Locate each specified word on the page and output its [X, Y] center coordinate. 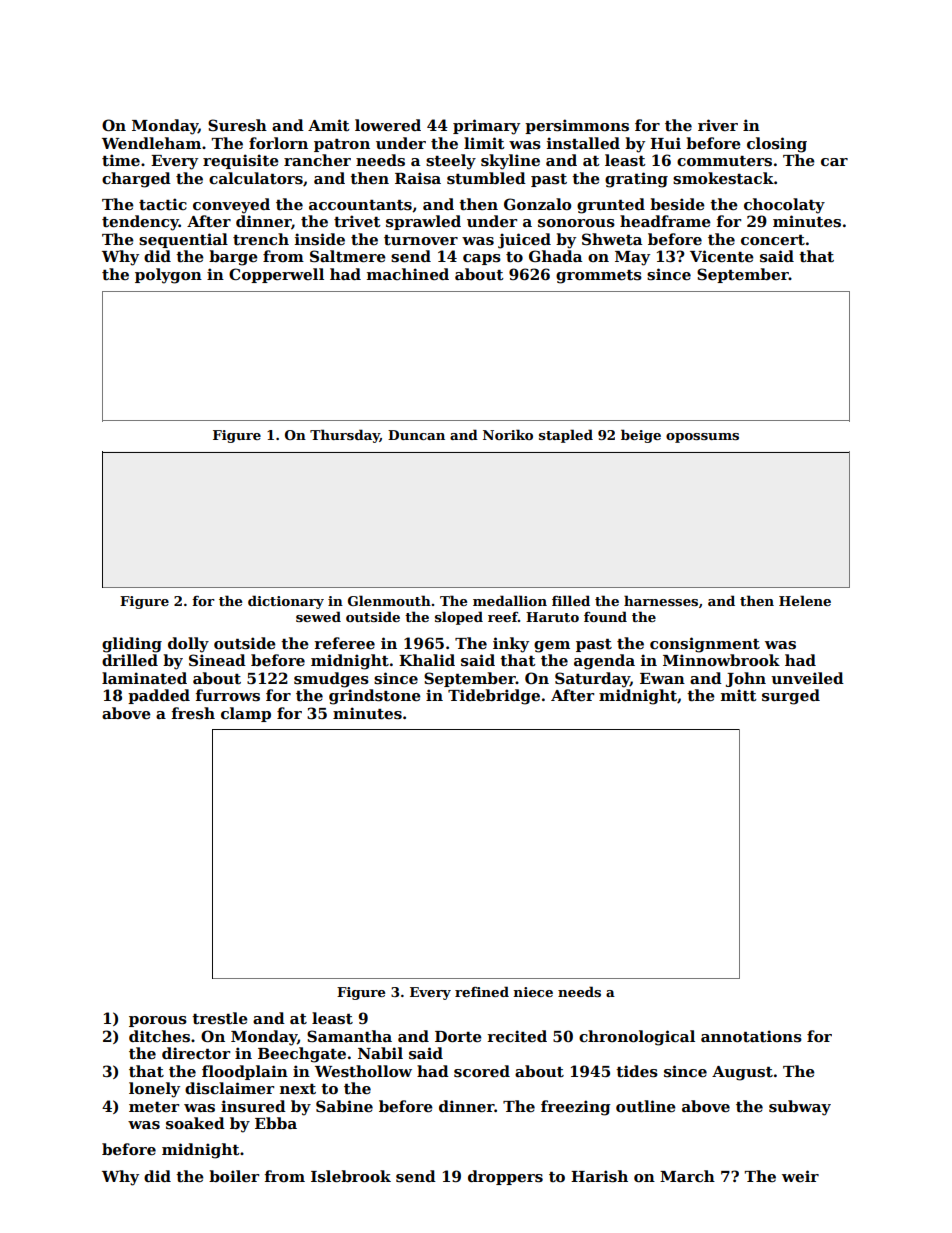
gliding [132, 645]
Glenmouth [389, 600]
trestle [220, 1018]
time [121, 160]
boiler [234, 1176]
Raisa [418, 178]
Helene [805, 600]
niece [533, 992]
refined [482, 991]
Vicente [722, 256]
